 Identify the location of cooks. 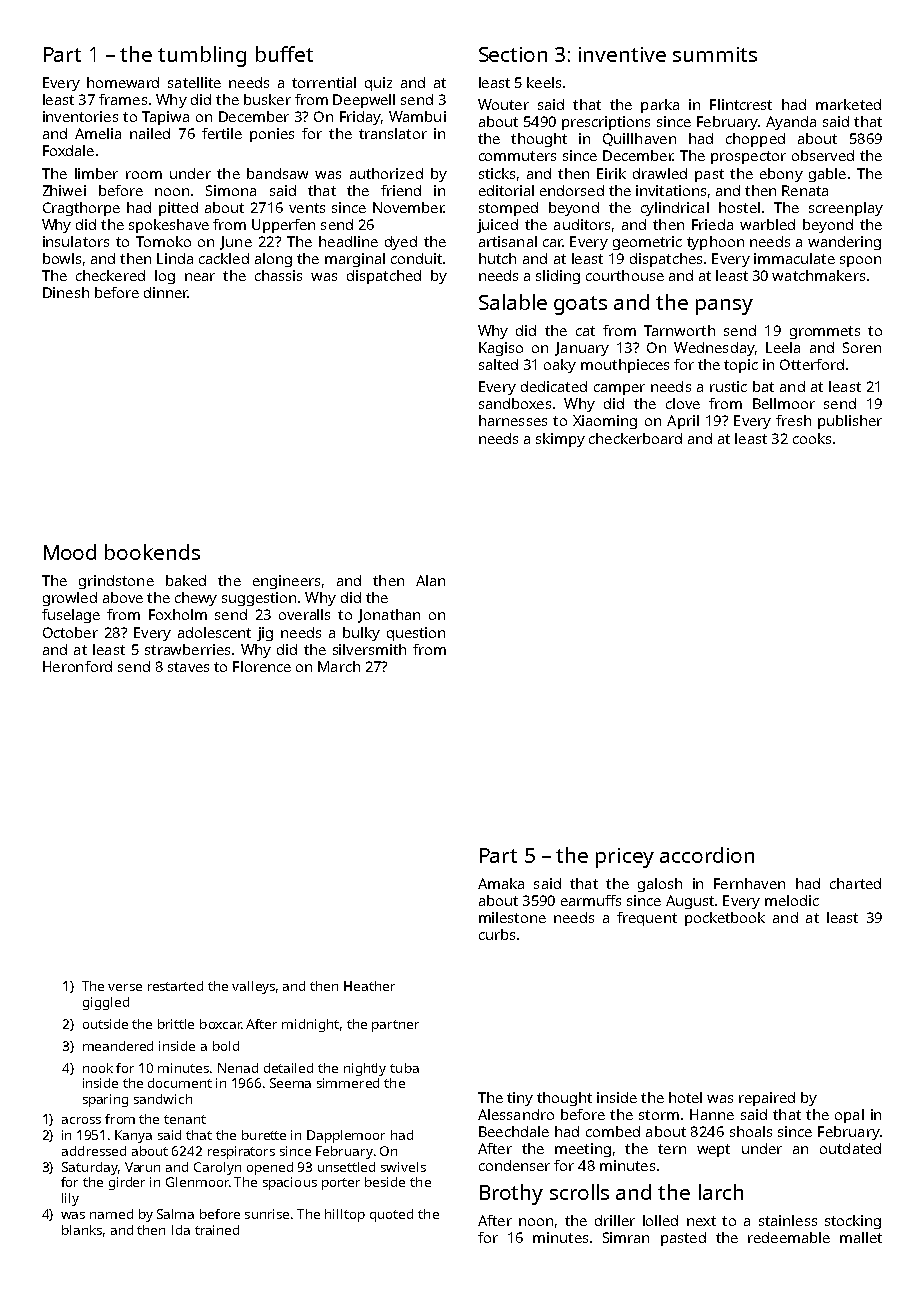
(812, 438).
